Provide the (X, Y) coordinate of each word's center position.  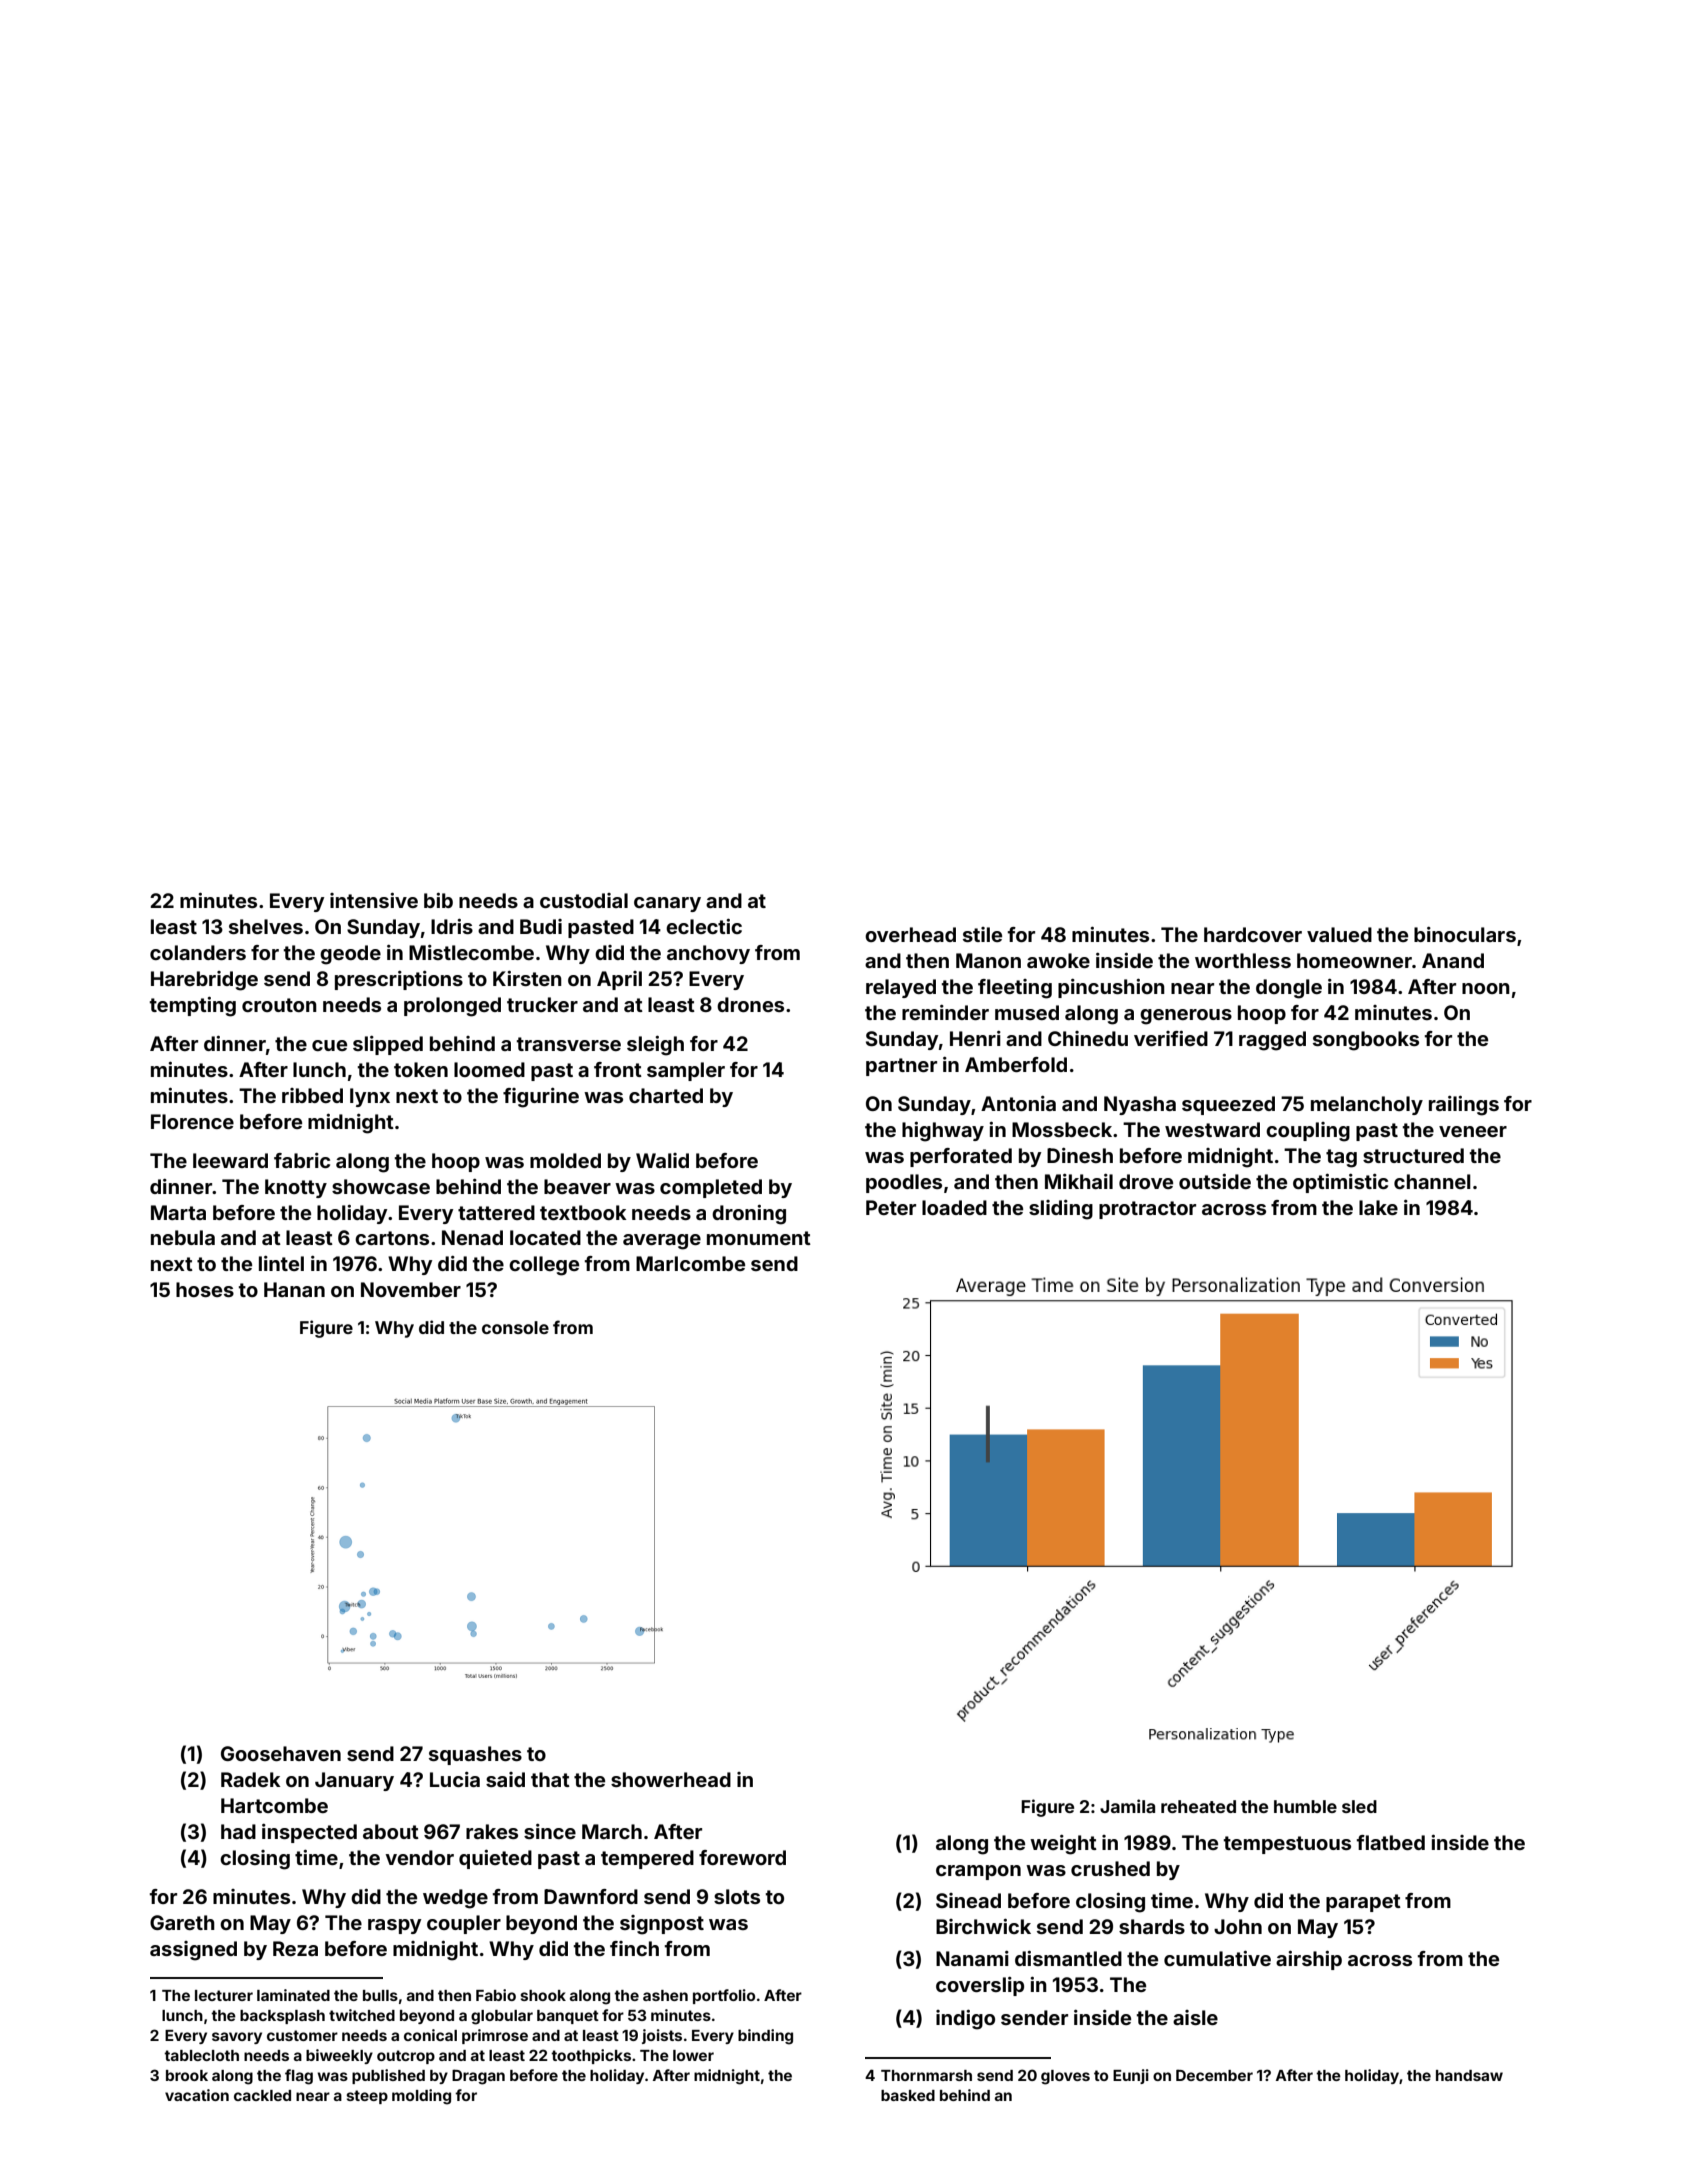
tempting (193, 1007)
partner (901, 1067)
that (550, 1779)
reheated (1198, 1806)
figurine (541, 1098)
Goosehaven (281, 1753)
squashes (475, 1755)
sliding (1061, 1210)
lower (693, 2055)
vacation (197, 2095)
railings (1464, 1106)
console (515, 1327)
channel (1432, 1181)
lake (1378, 1207)
